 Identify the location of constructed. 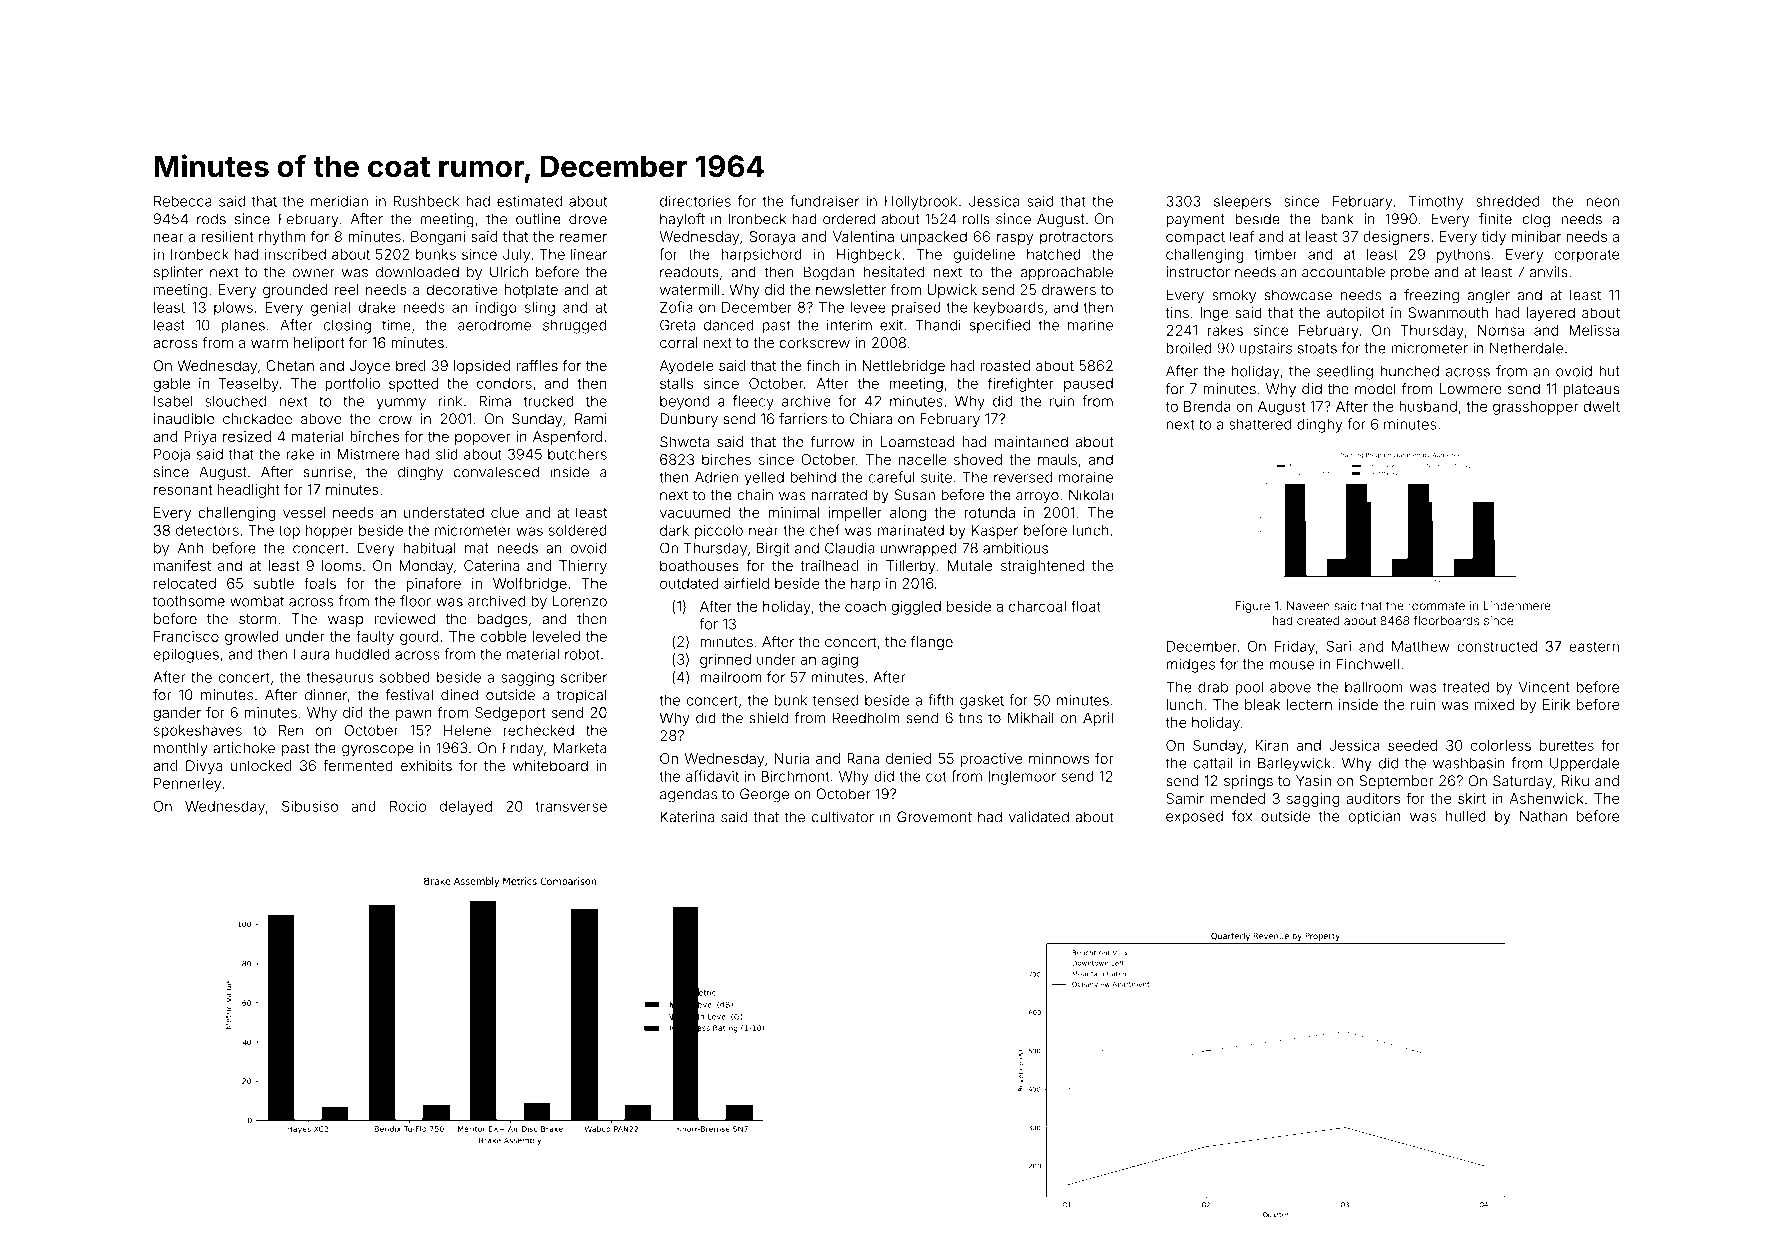
(1497, 646).
